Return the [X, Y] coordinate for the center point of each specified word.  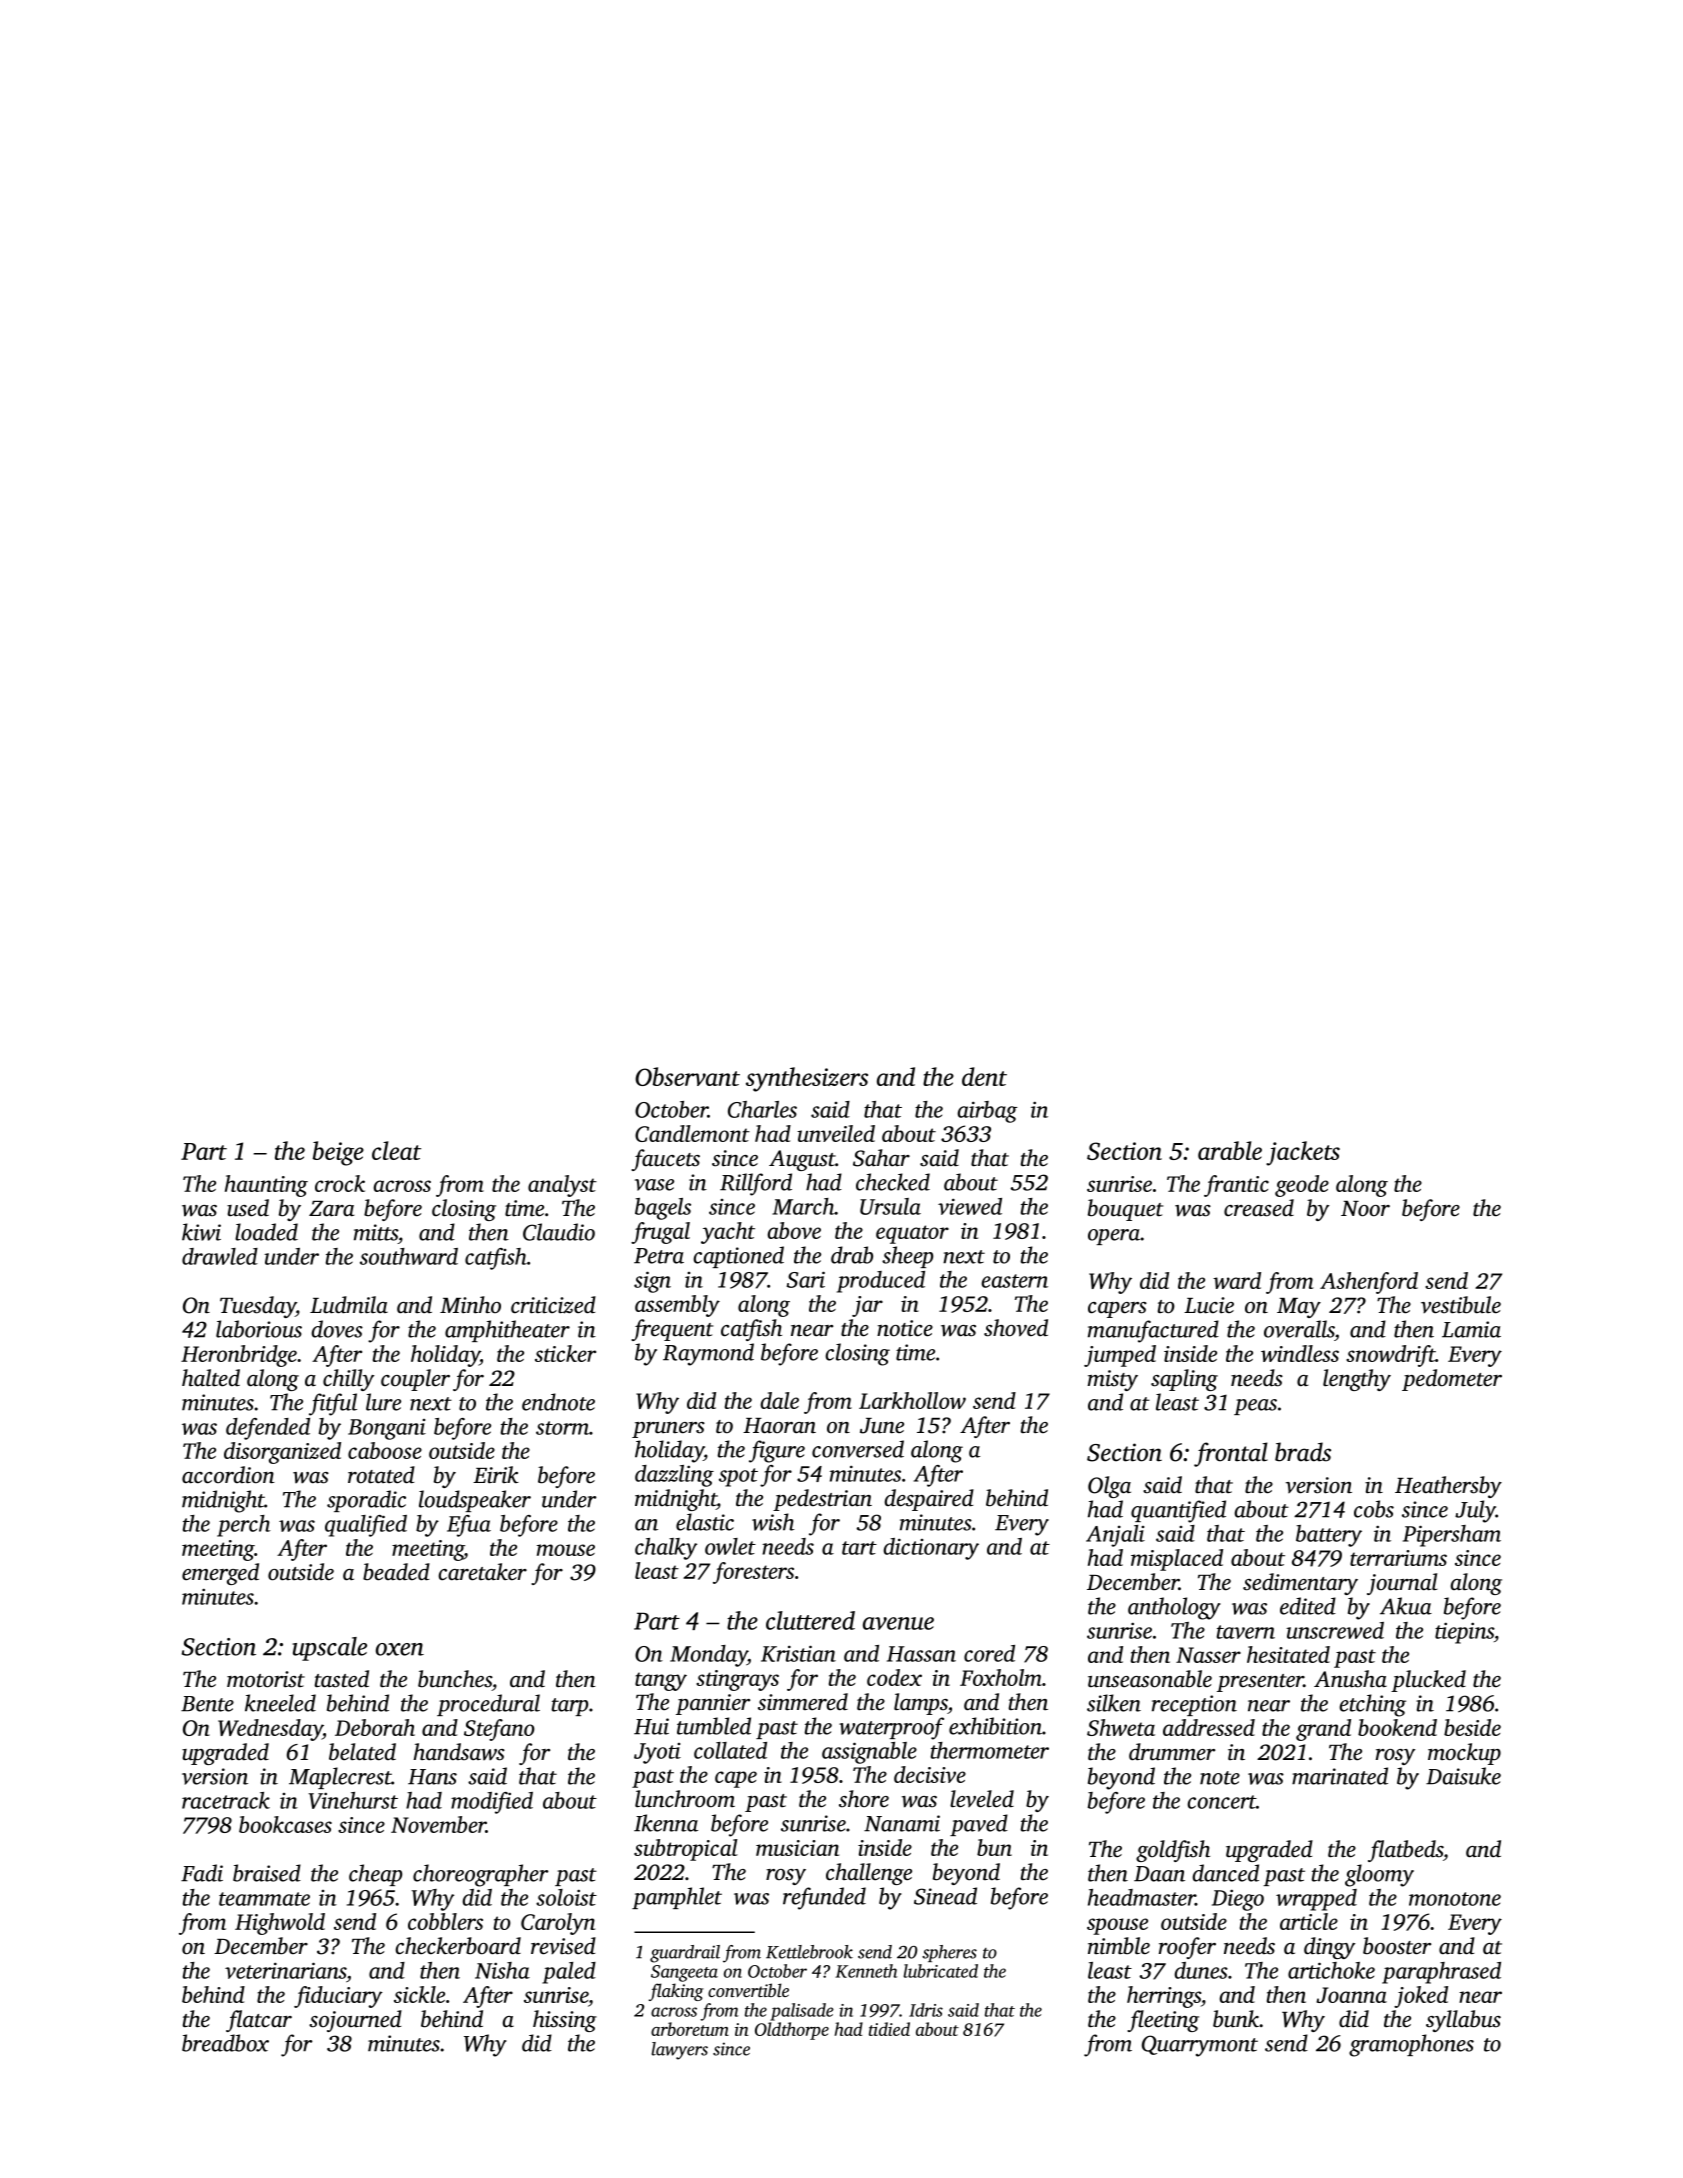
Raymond [708, 1354]
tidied [889, 2029]
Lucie [1209, 1305]
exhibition [995, 1726]
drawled [220, 1256]
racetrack [226, 1800]
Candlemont [692, 1133]
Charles [762, 1109]
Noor [1365, 1209]
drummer [1172, 1752]
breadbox [225, 2043]
